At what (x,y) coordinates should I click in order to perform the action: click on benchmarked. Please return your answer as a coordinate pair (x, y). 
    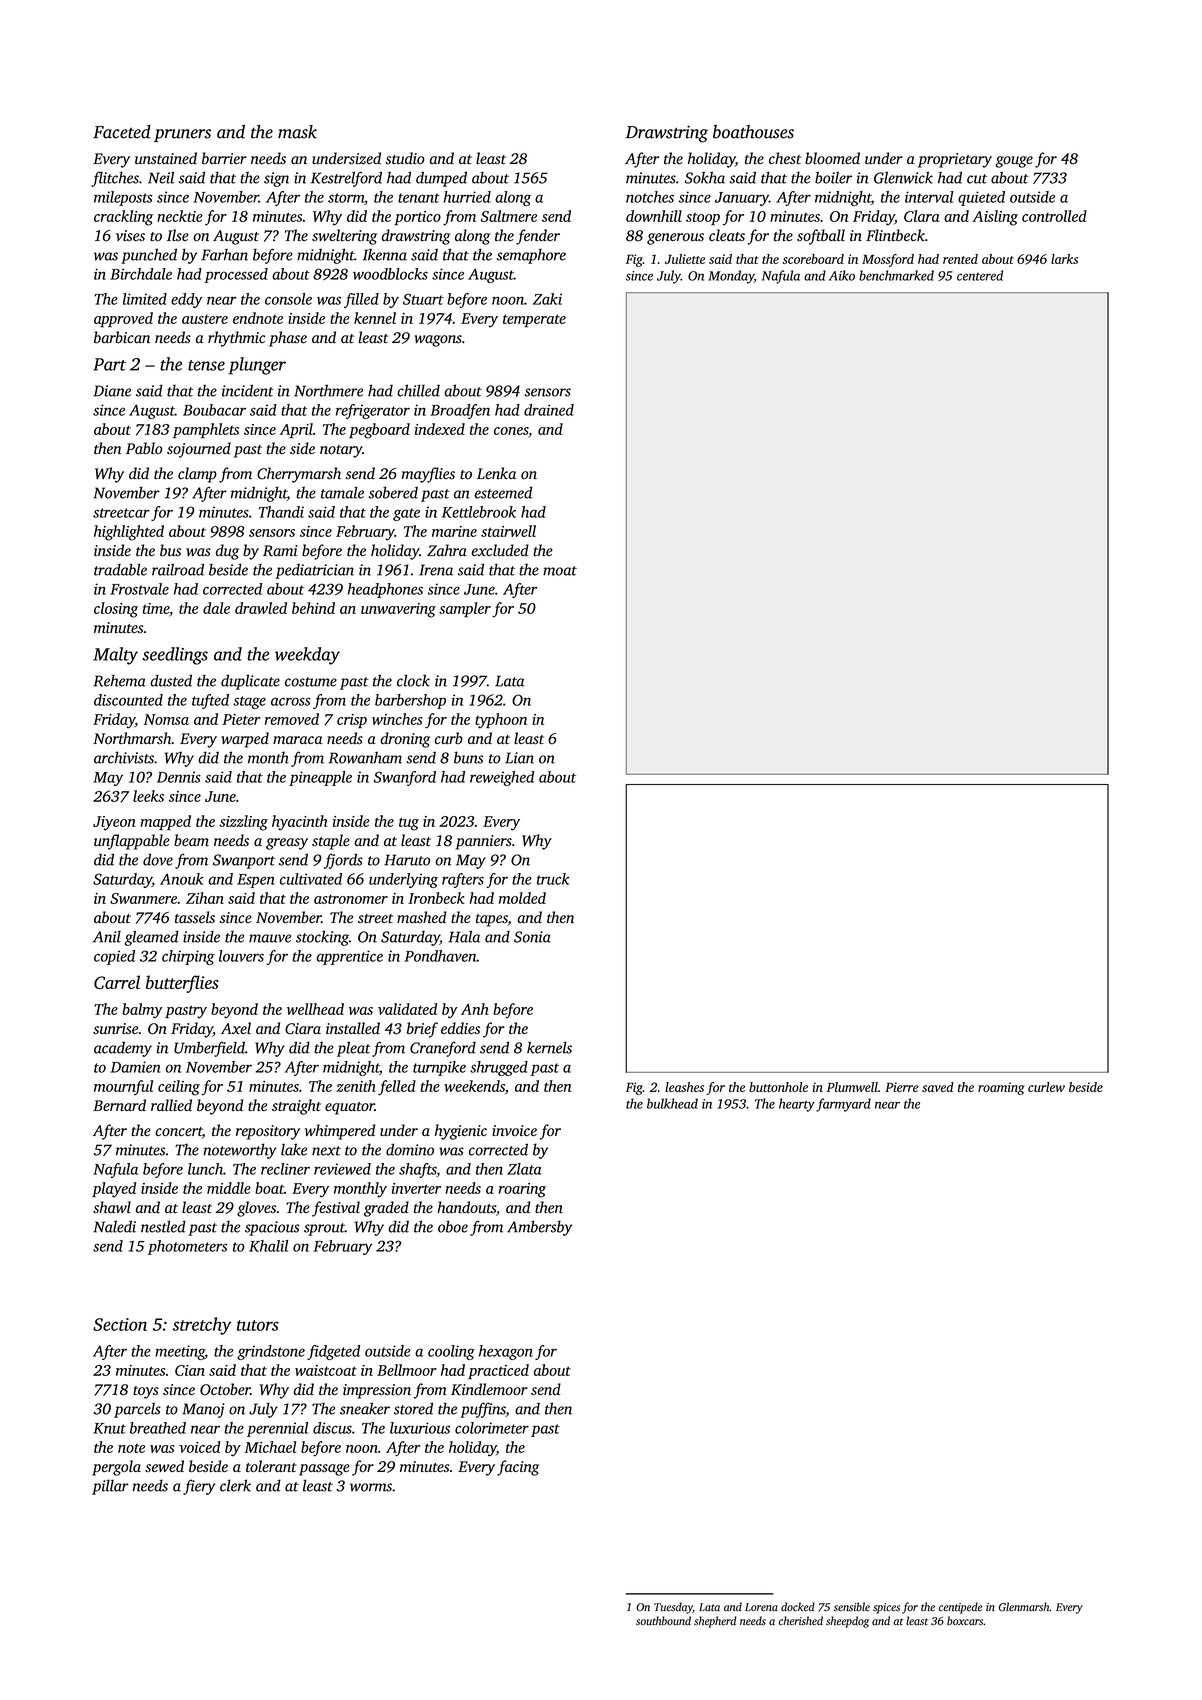
    Looking at the image, I should click on (896, 275).
